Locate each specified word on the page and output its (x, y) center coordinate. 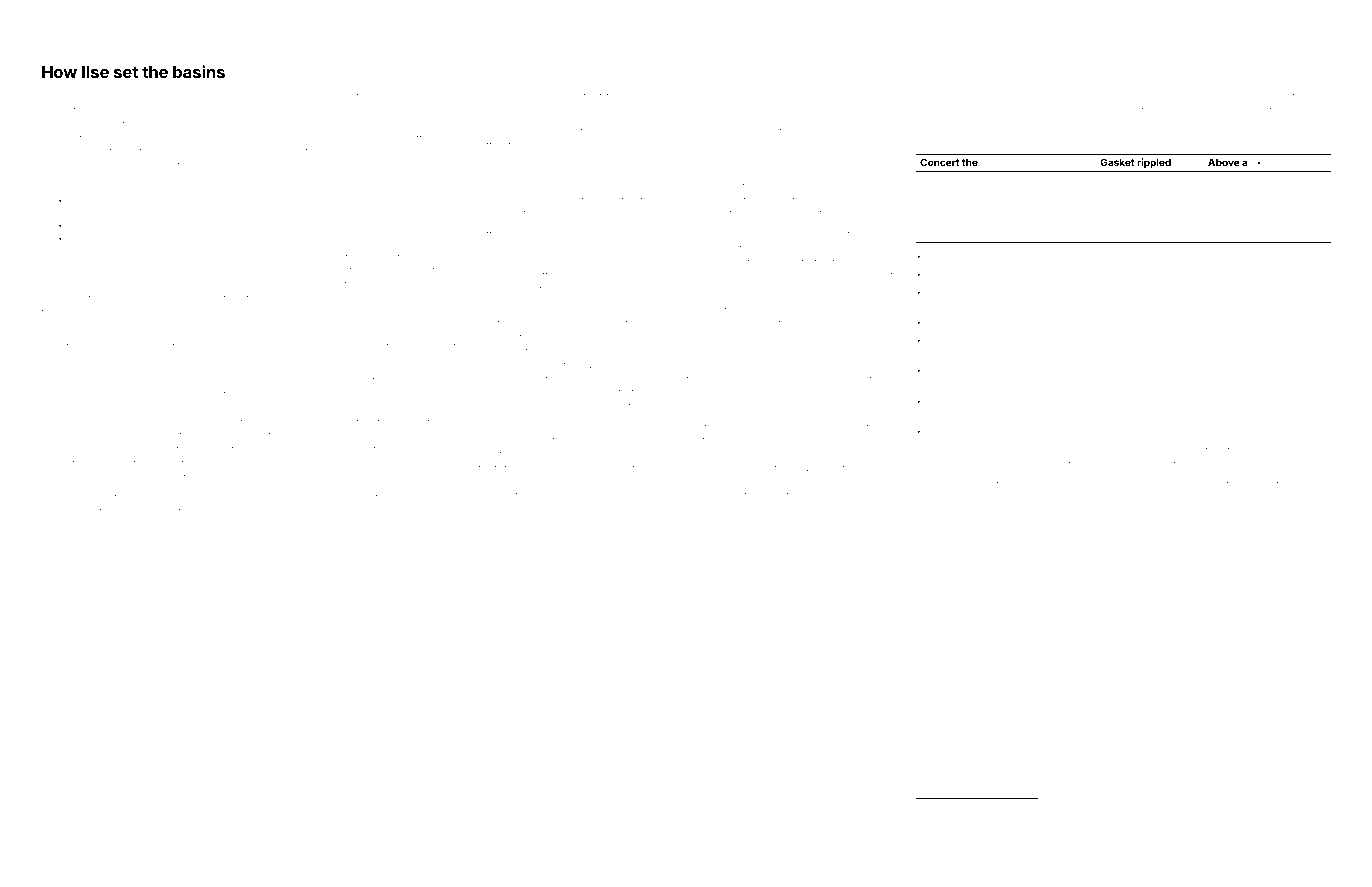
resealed (1172, 485)
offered (858, 495)
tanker (955, 809)
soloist (809, 366)
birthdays (189, 513)
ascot (55, 347)
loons (878, 97)
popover (1106, 324)
